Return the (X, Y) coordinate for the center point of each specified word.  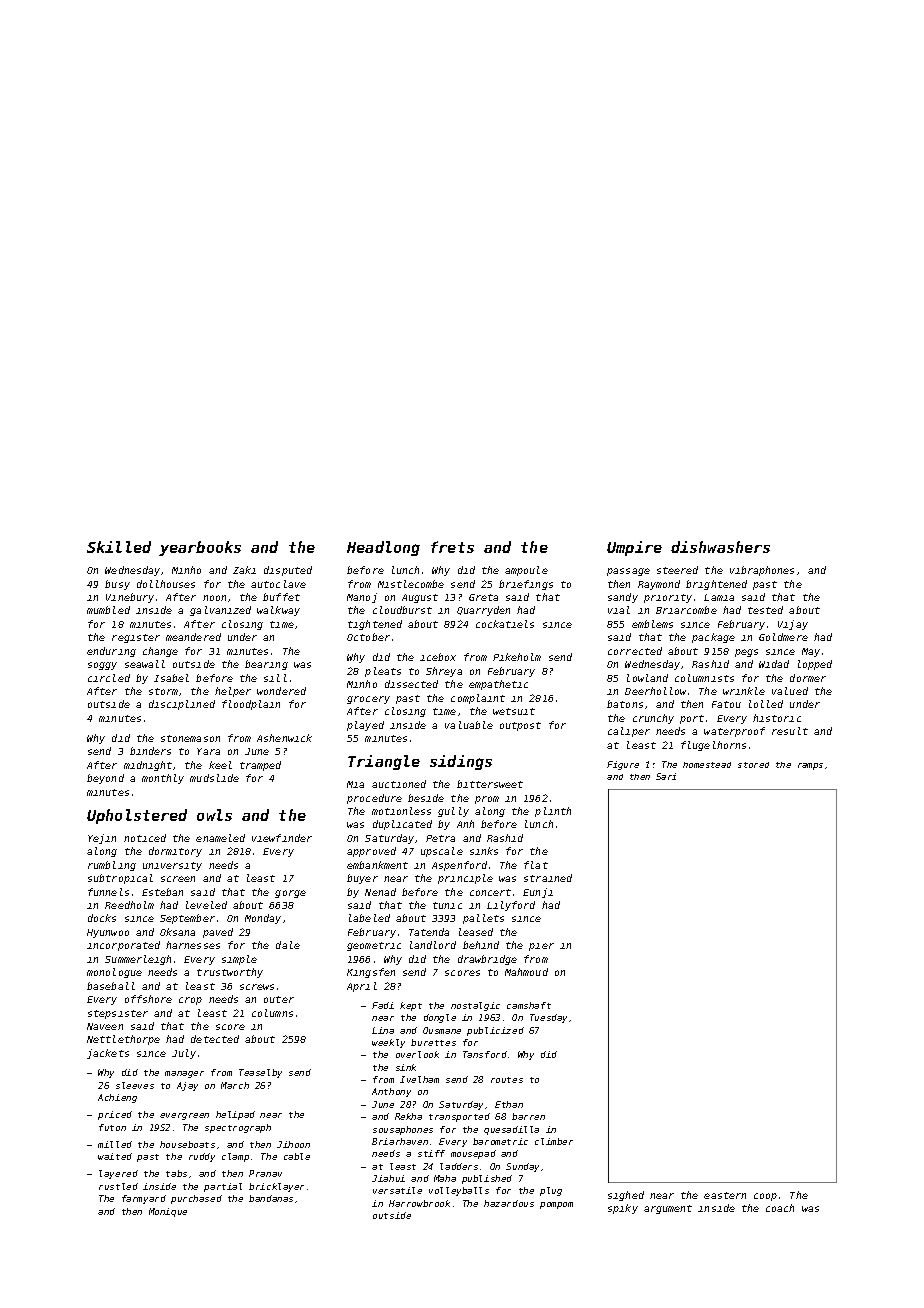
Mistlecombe (411, 584)
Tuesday (548, 1018)
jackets (108, 1054)
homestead (707, 765)
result (790, 731)
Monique (168, 1212)
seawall (145, 664)
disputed (288, 571)
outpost (520, 726)
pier (541, 947)
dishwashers (720, 547)
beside (426, 798)
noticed (145, 838)
